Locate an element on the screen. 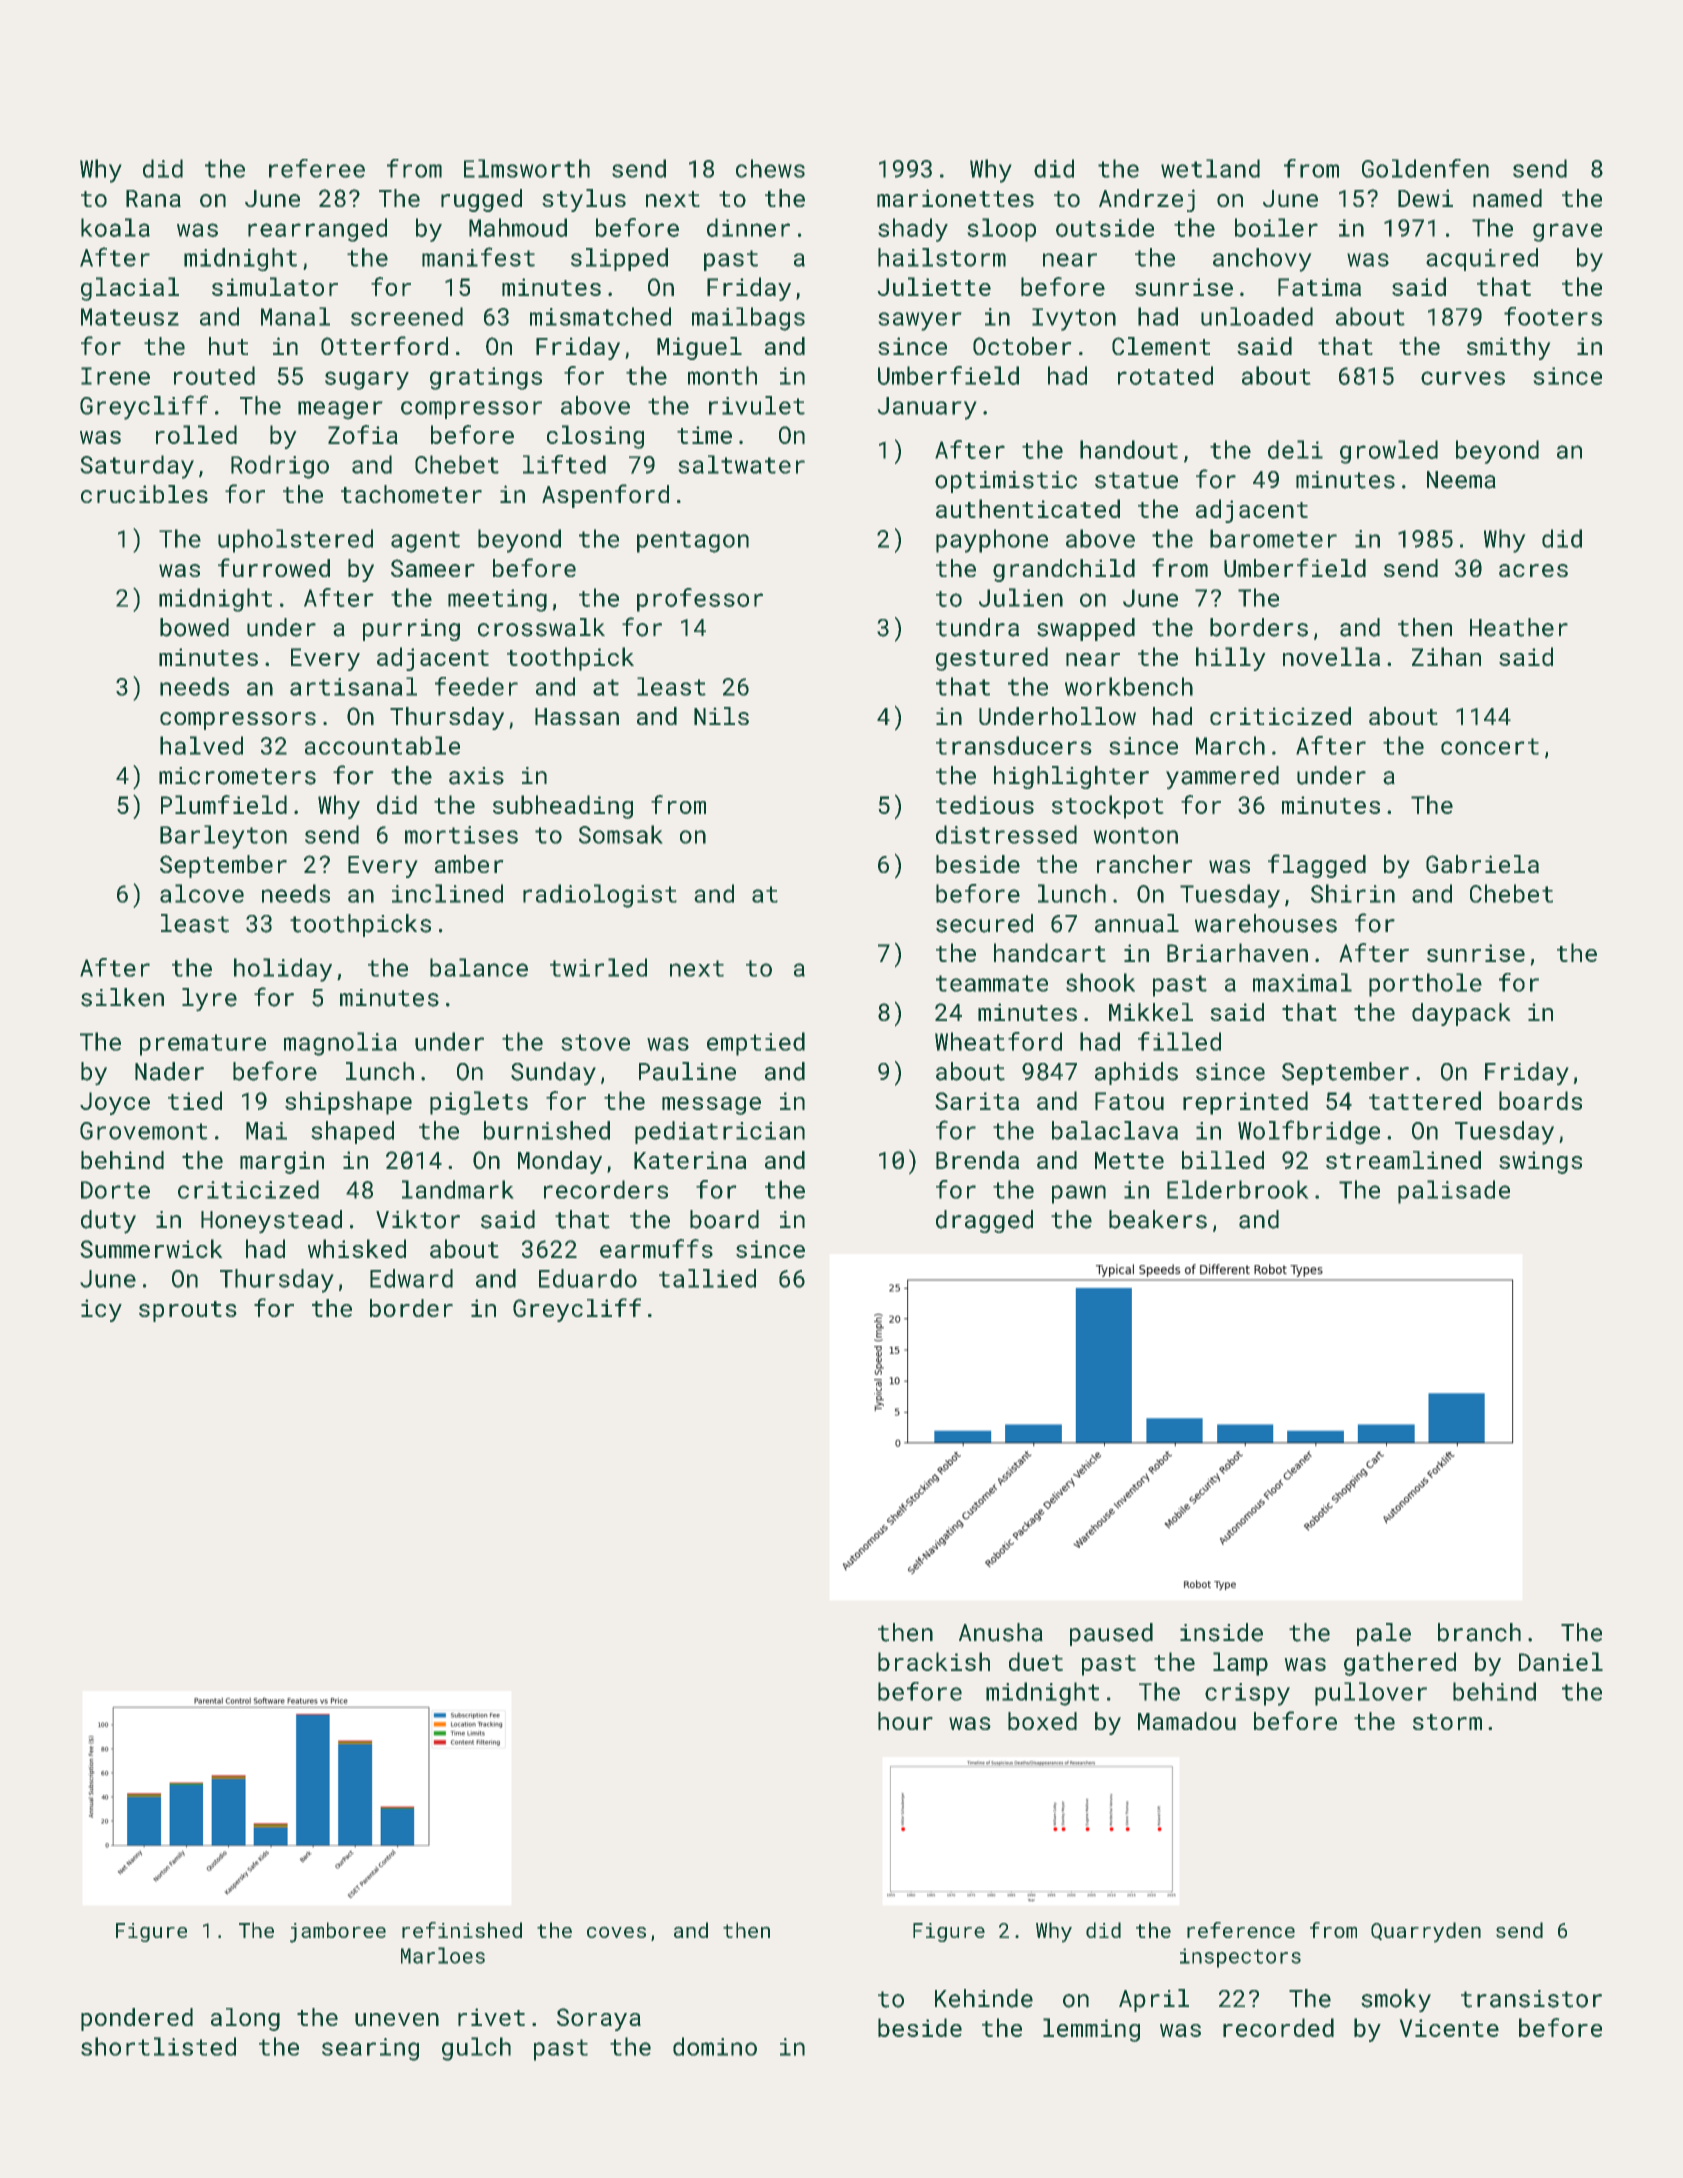 The width and height of the screenshot is (1683, 2178). whisked is located at coordinates (357, 1248).
